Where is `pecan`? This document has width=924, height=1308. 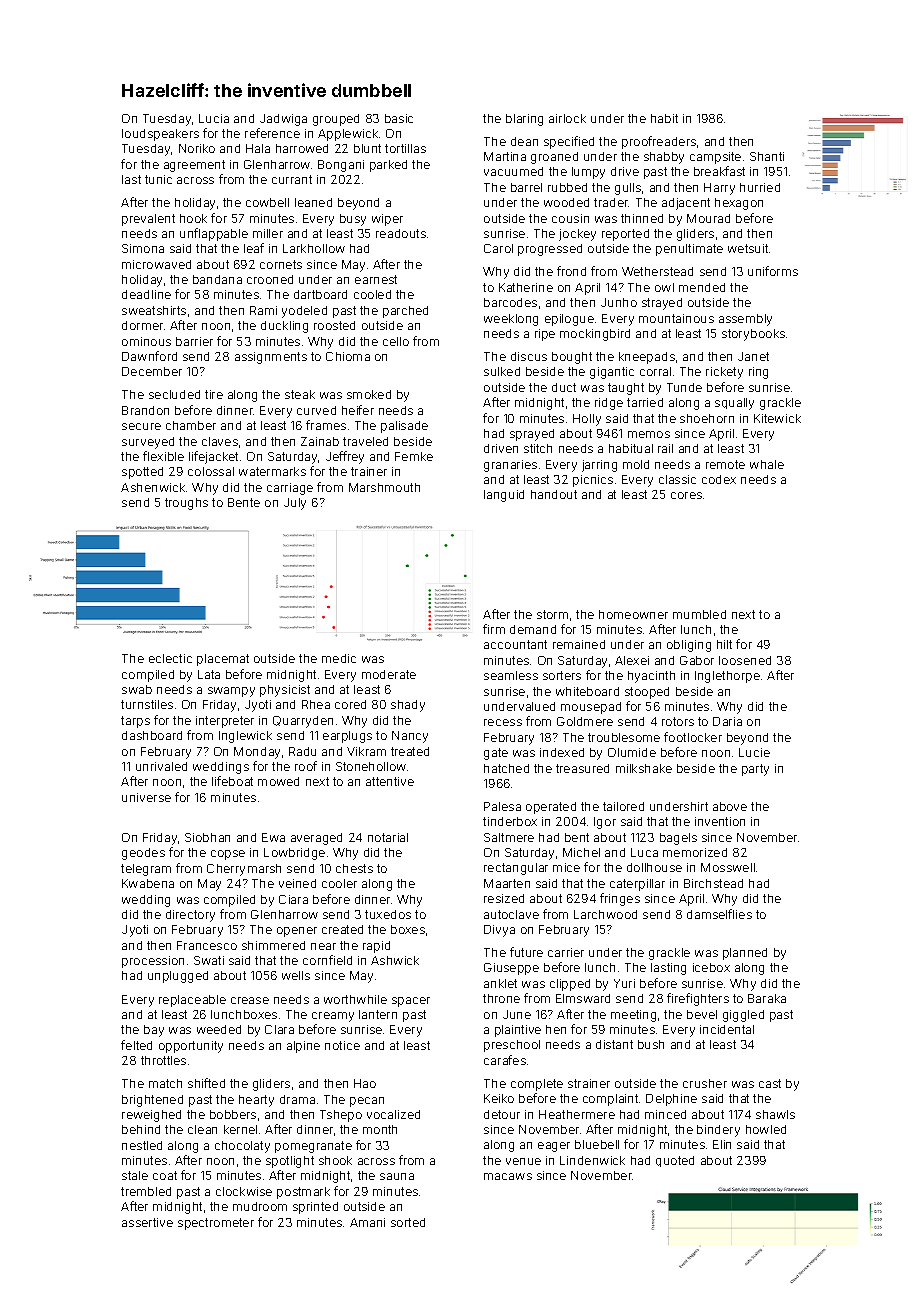
pecan is located at coordinates (367, 1102).
